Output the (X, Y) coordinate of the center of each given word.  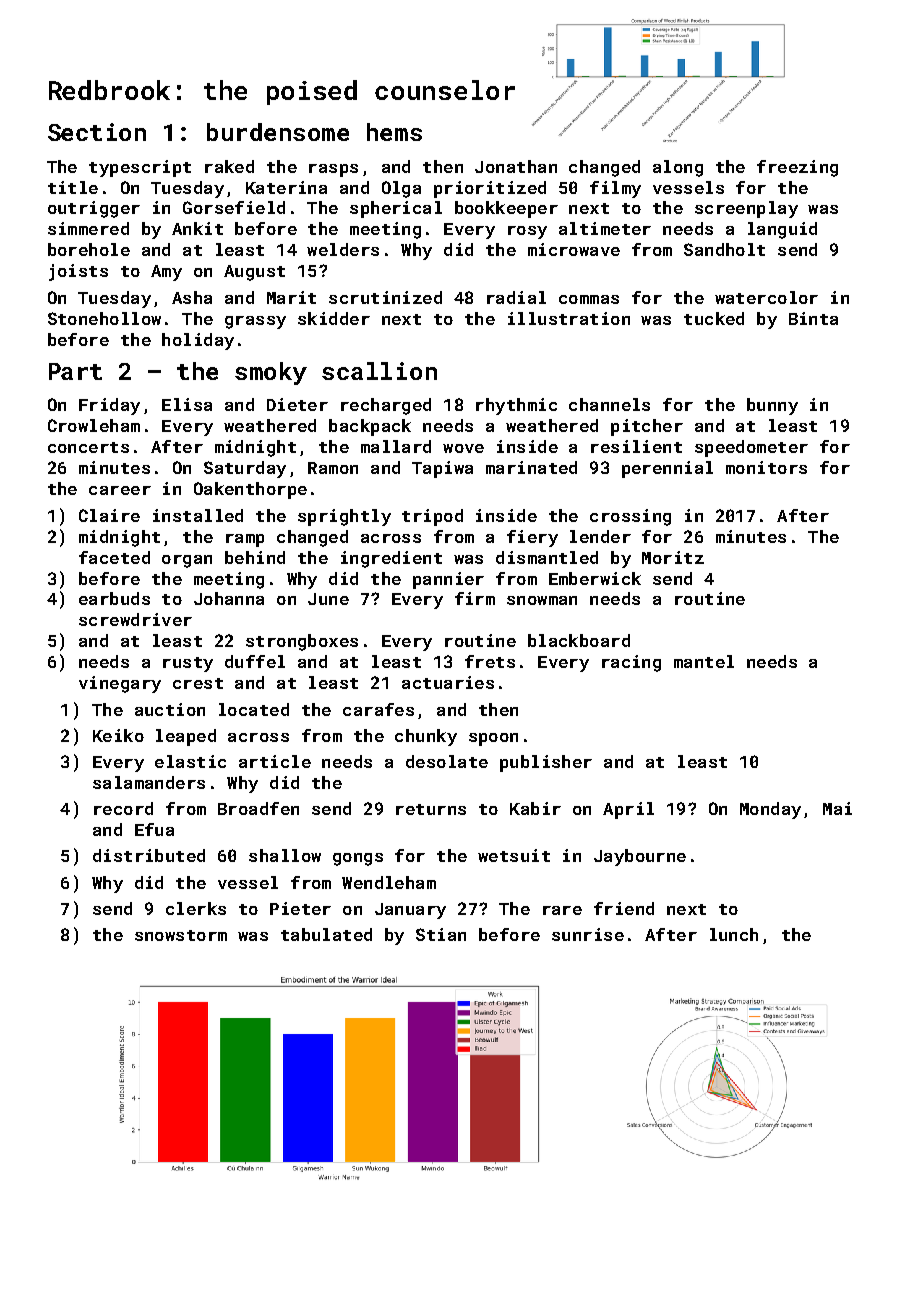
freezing (797, 168)
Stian (441, 934)
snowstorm (181, 935)
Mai (837, 808)
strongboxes (302, 642)
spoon (493, 739)
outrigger (94, 209)
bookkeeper (506, 209)
